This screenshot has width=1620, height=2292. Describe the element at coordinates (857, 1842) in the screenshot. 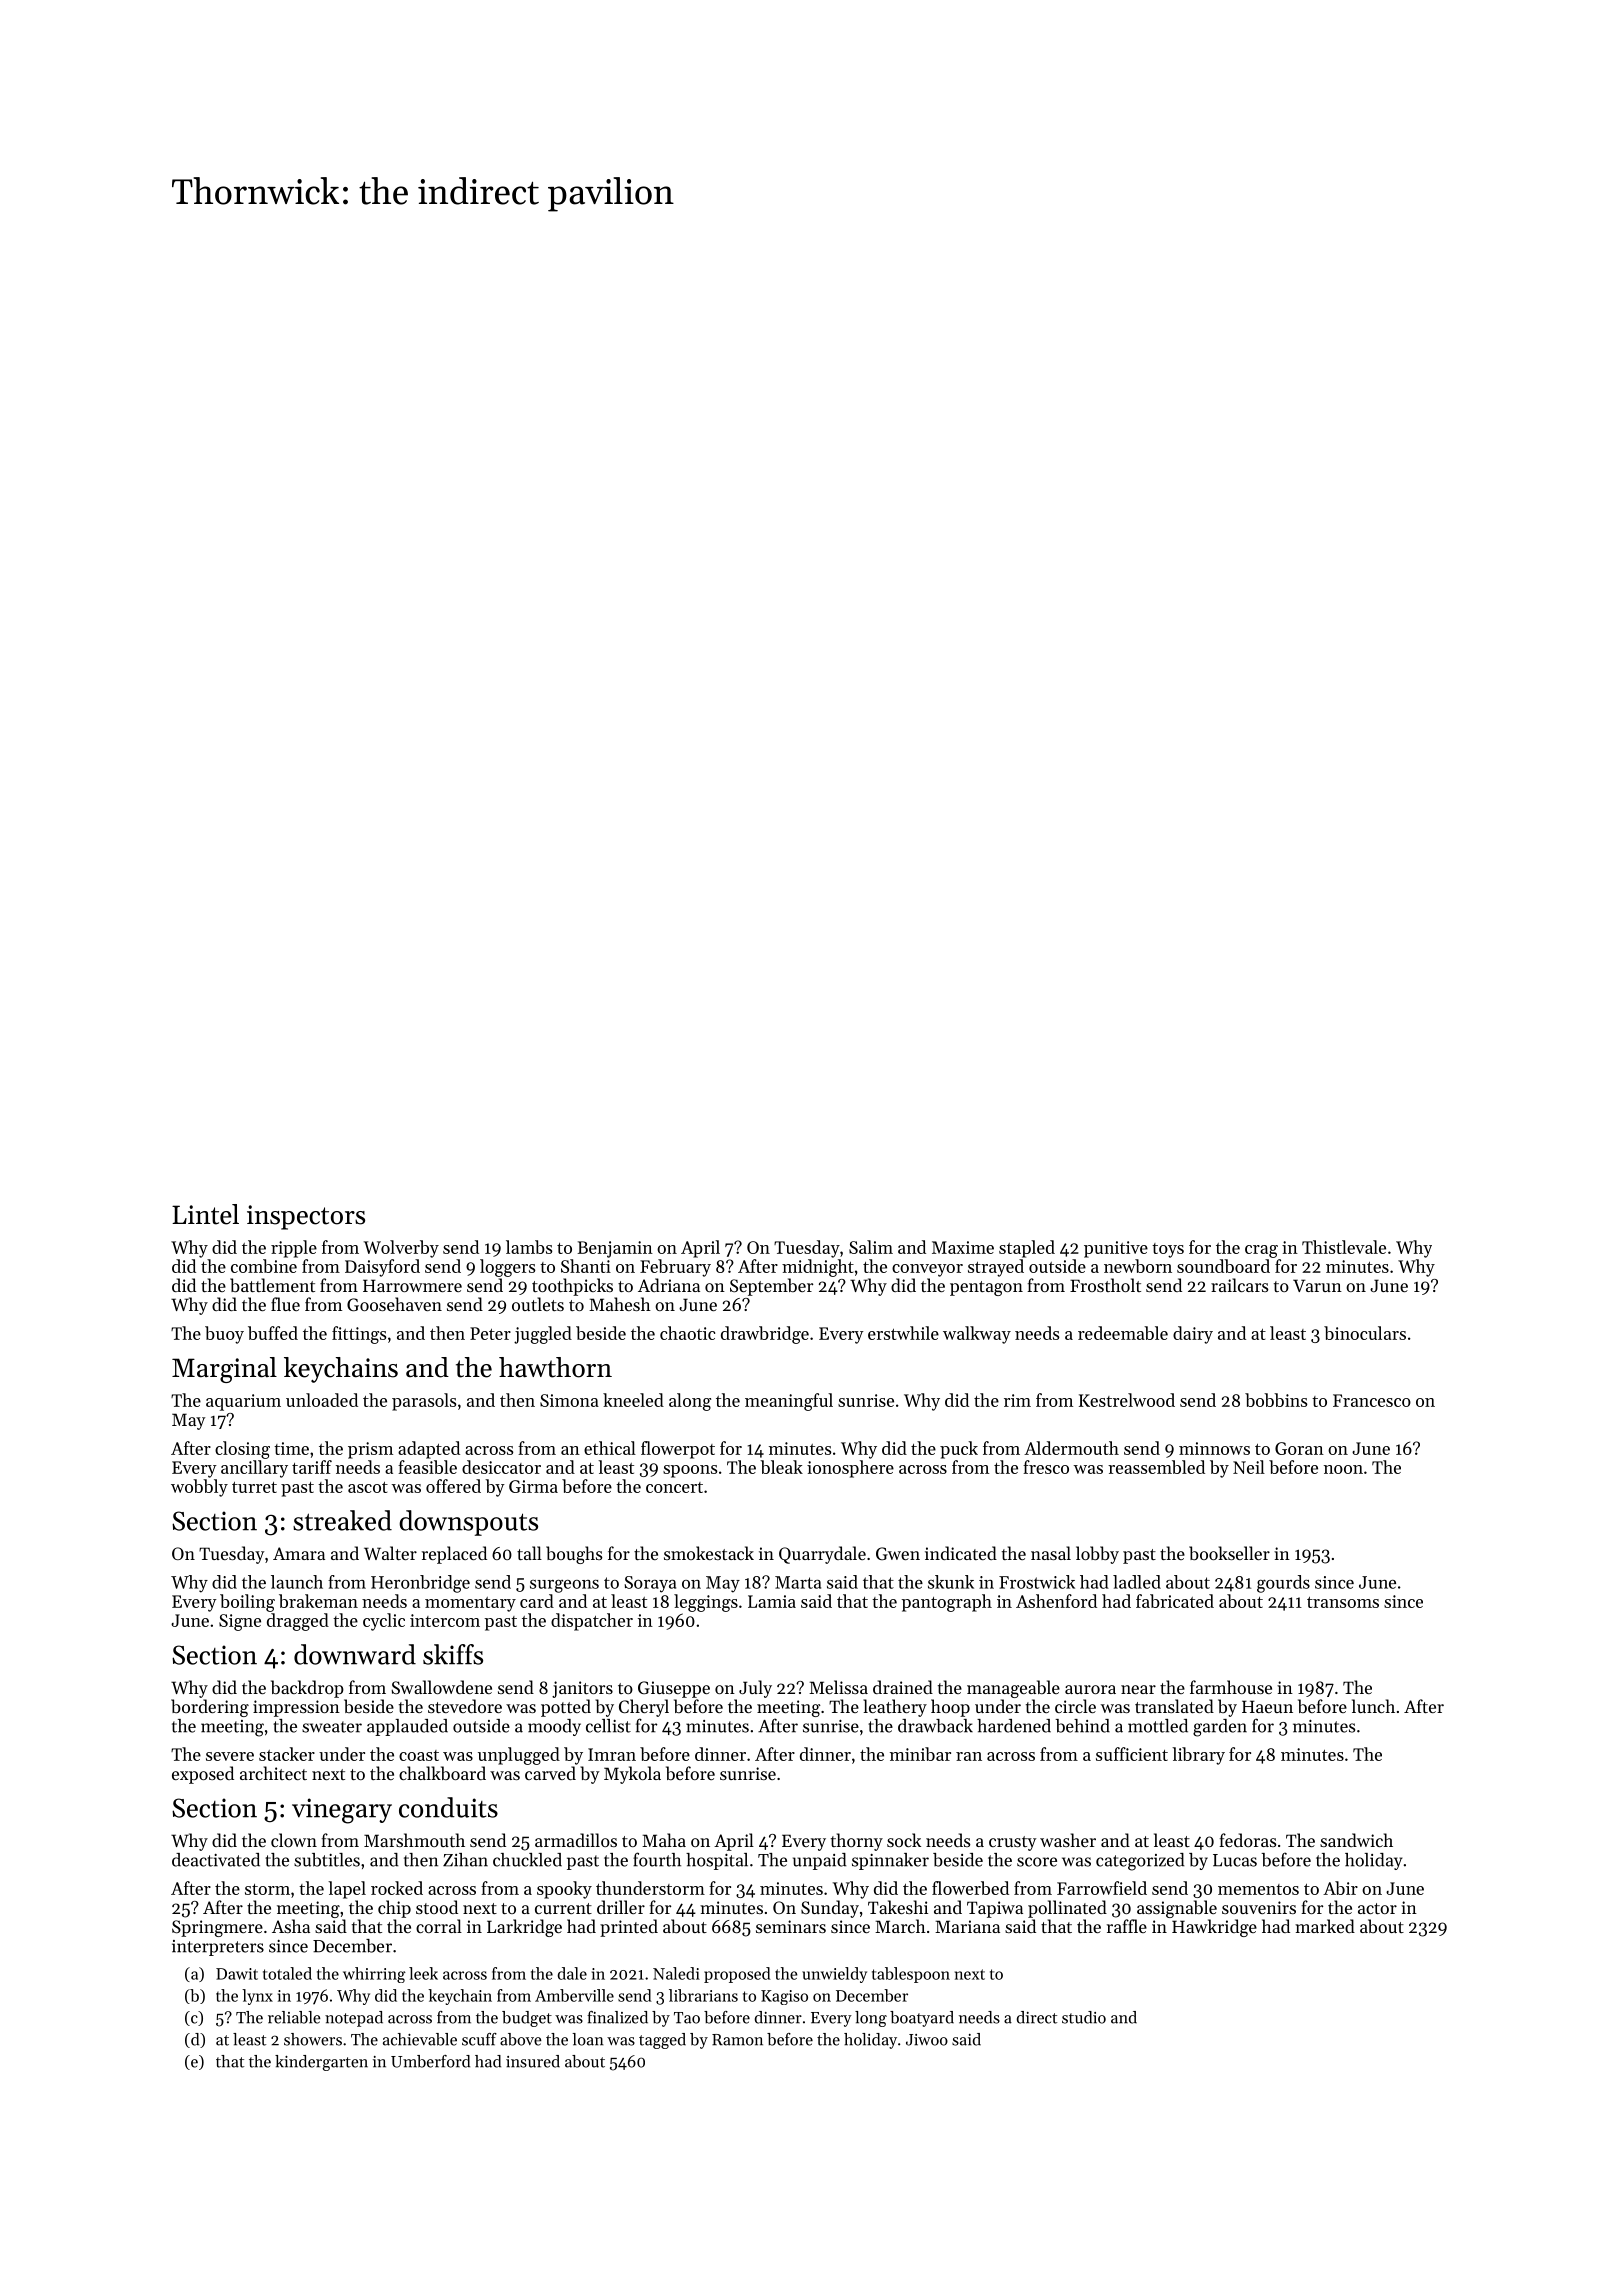

I see `thorny` at that location.
